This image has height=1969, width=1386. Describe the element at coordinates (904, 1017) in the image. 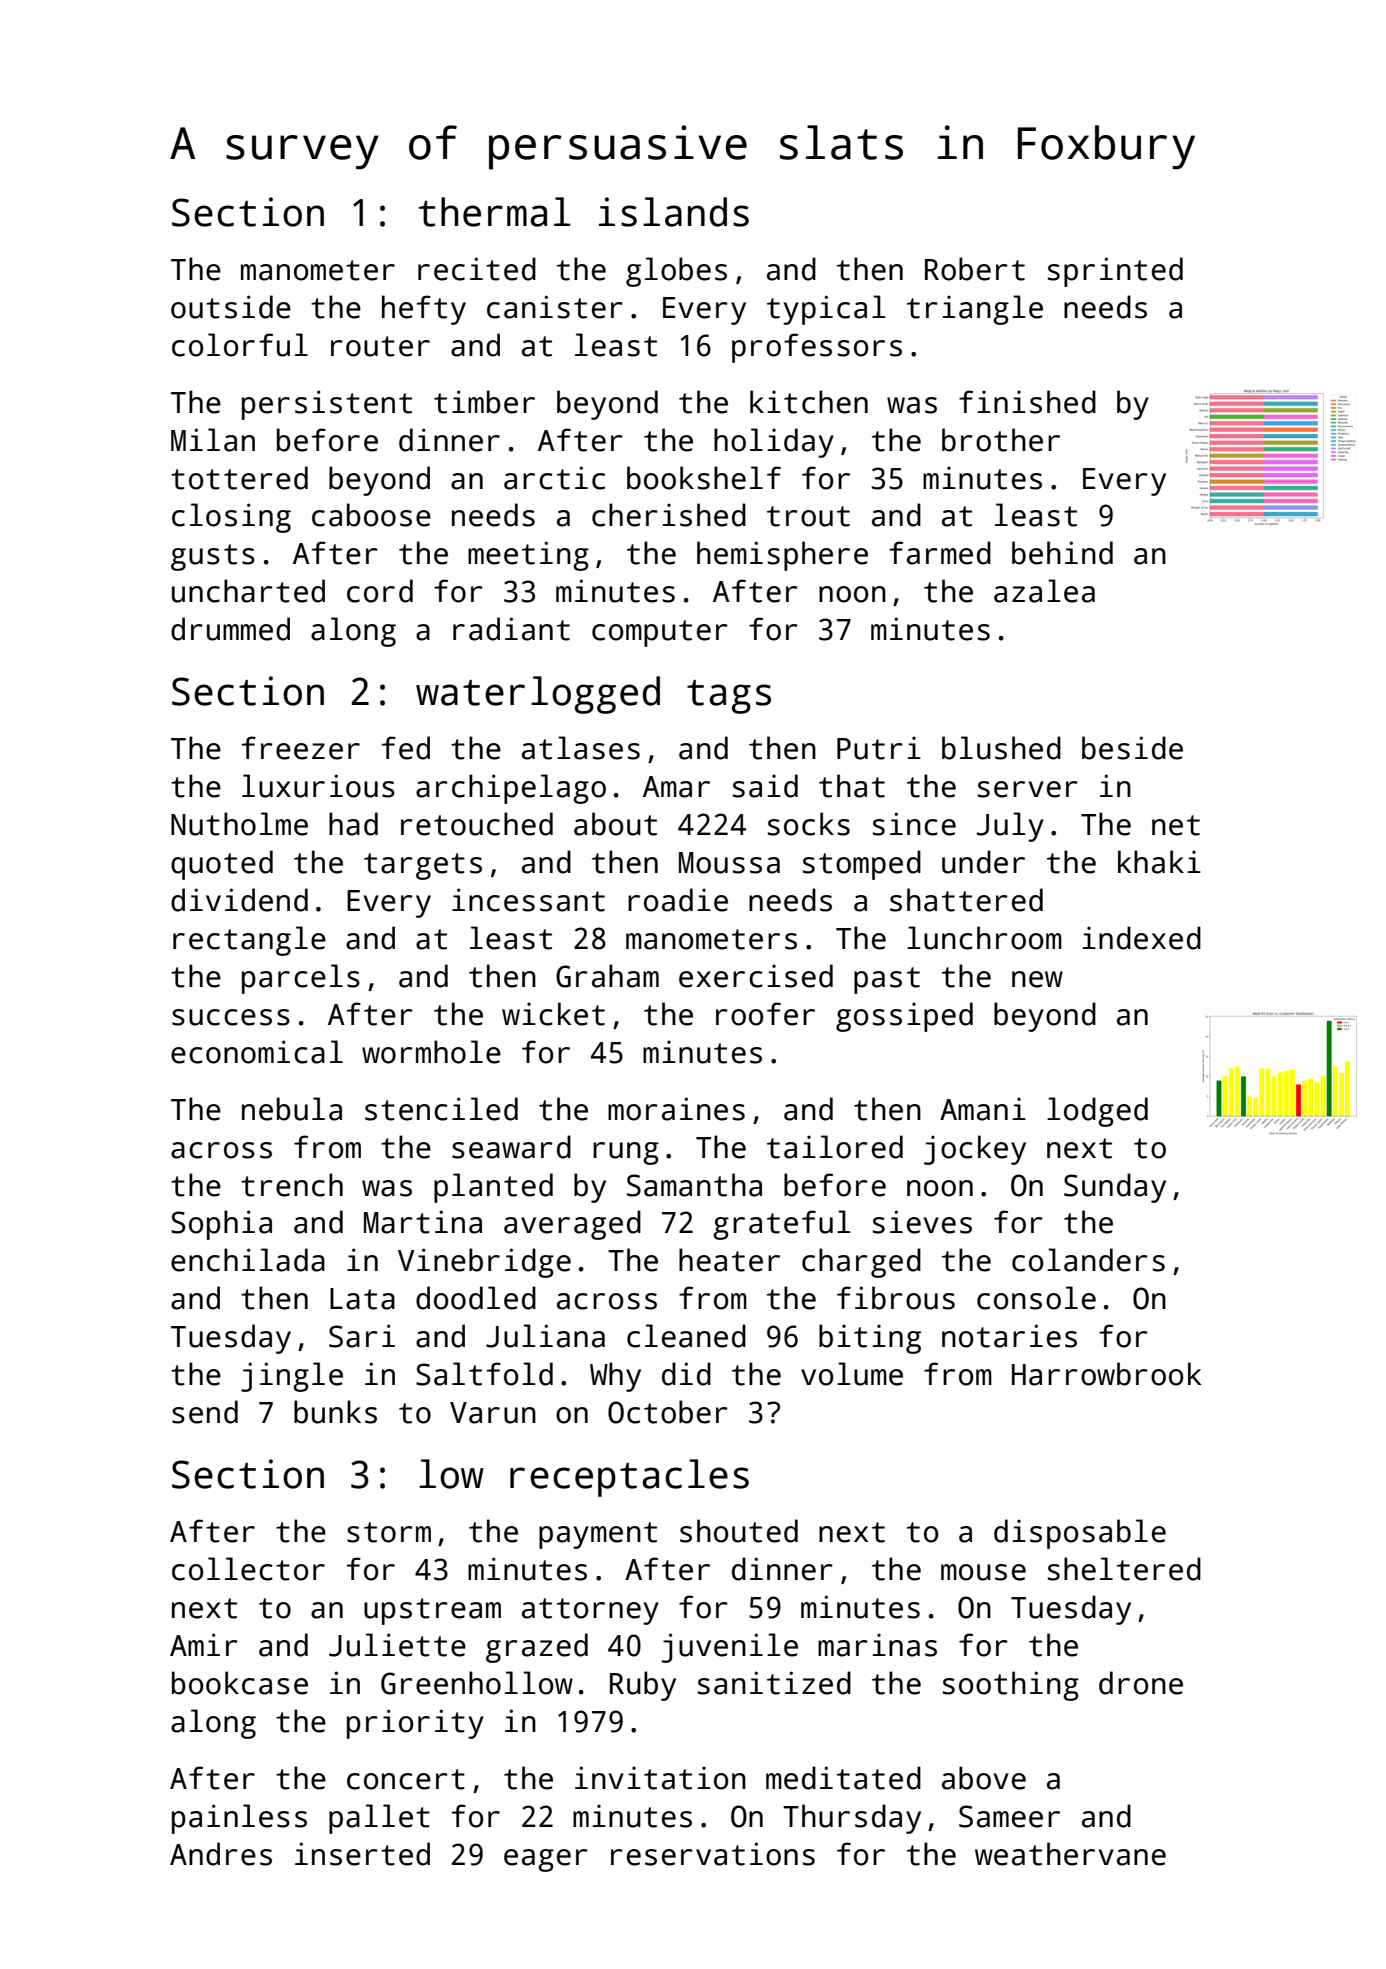

I see `gossiped` at that location.
